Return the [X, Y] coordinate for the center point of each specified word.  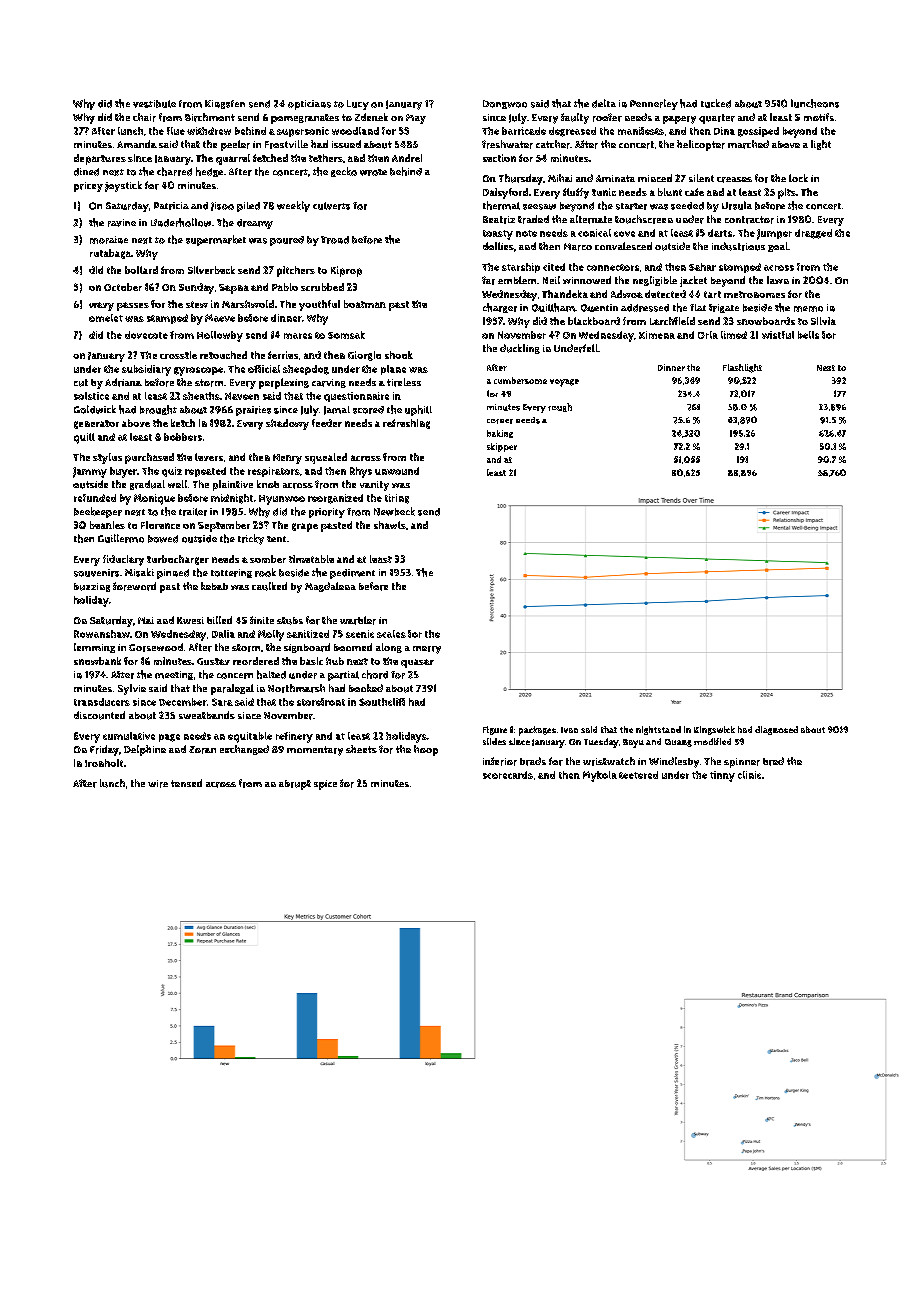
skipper [502, 447]
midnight [232, 499]
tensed [186, 783]
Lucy [358, 105]
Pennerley [654, 104]
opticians [309, 105]
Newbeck [394, 511]
